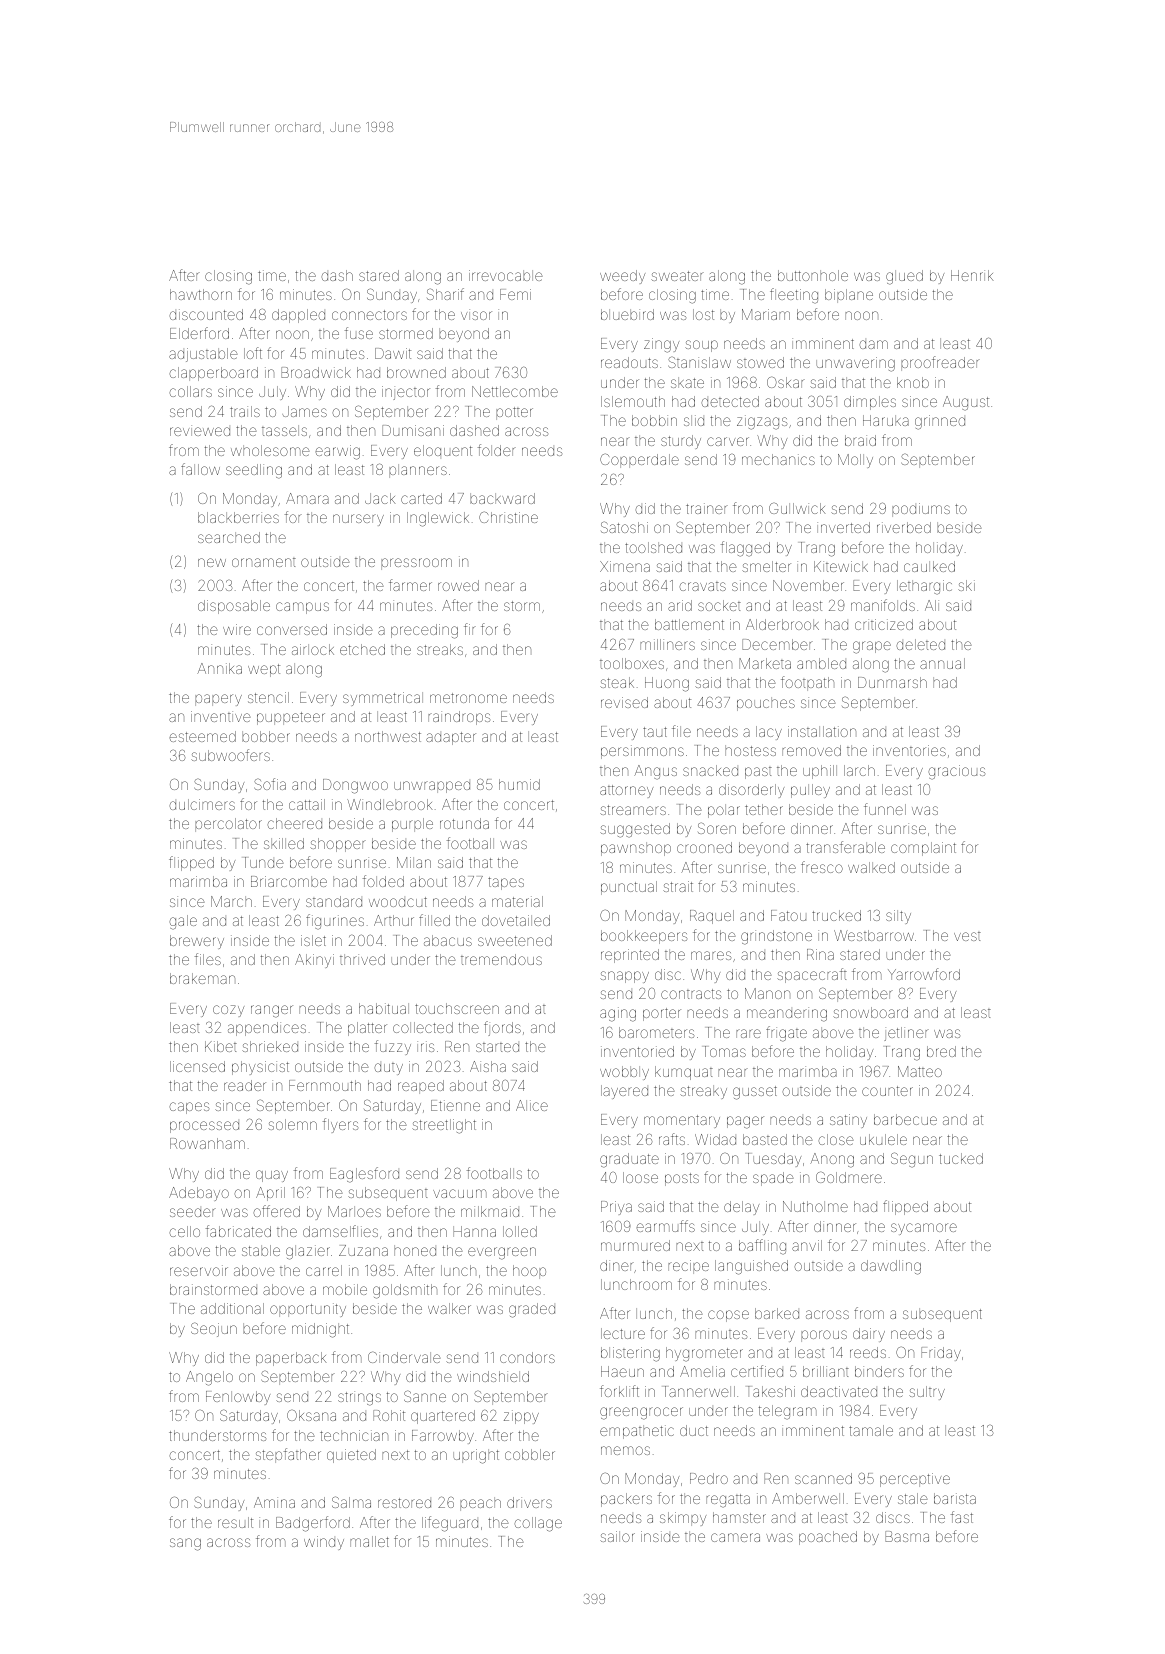 Image resolution: width=1165 pixels, height=1654 pixels. I want to click on Henrik, so click(972, 275).
